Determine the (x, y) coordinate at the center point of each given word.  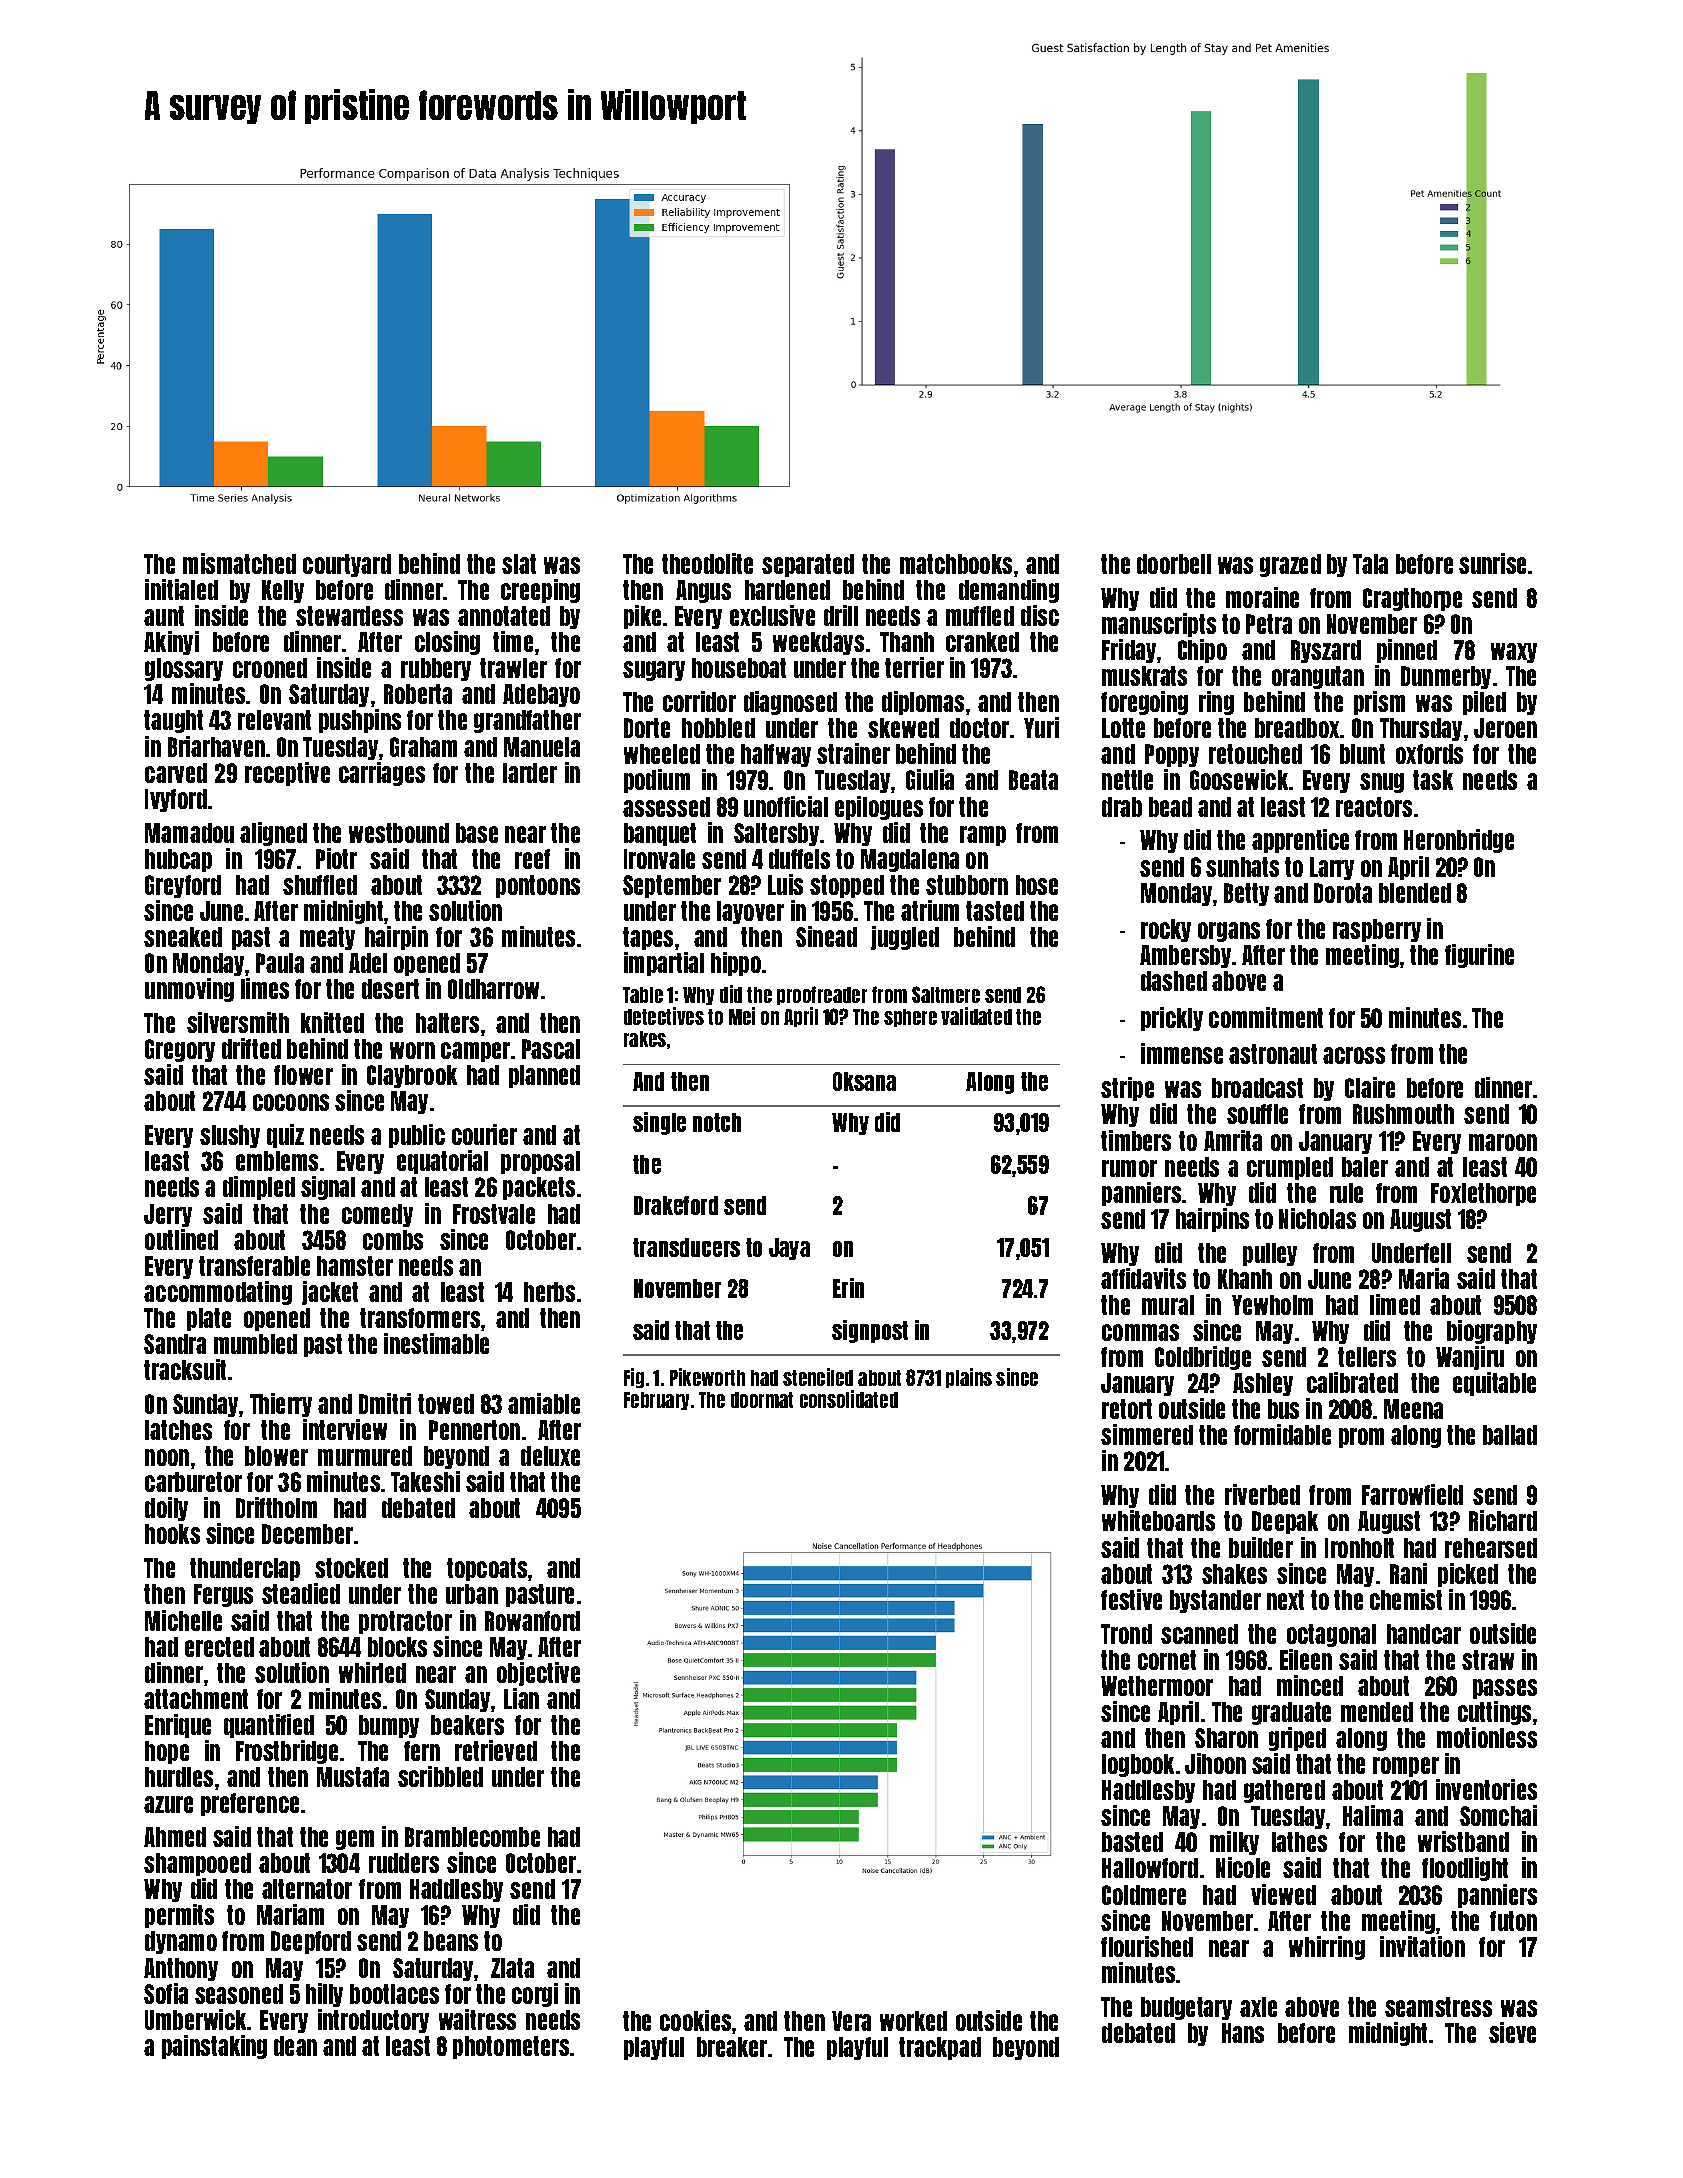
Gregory (180, 1050)
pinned (1407, 651)
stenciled (818, 1377)
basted (1132, 1842)
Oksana (864, 1081)
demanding (1009, 591)
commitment (1266, 1017)
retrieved (496, 1750)
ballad (1510, 1435)
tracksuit (185, 1369)
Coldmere (1144, 1895)
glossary (184, 669)
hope (167, 1752)
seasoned (239, 1994)
